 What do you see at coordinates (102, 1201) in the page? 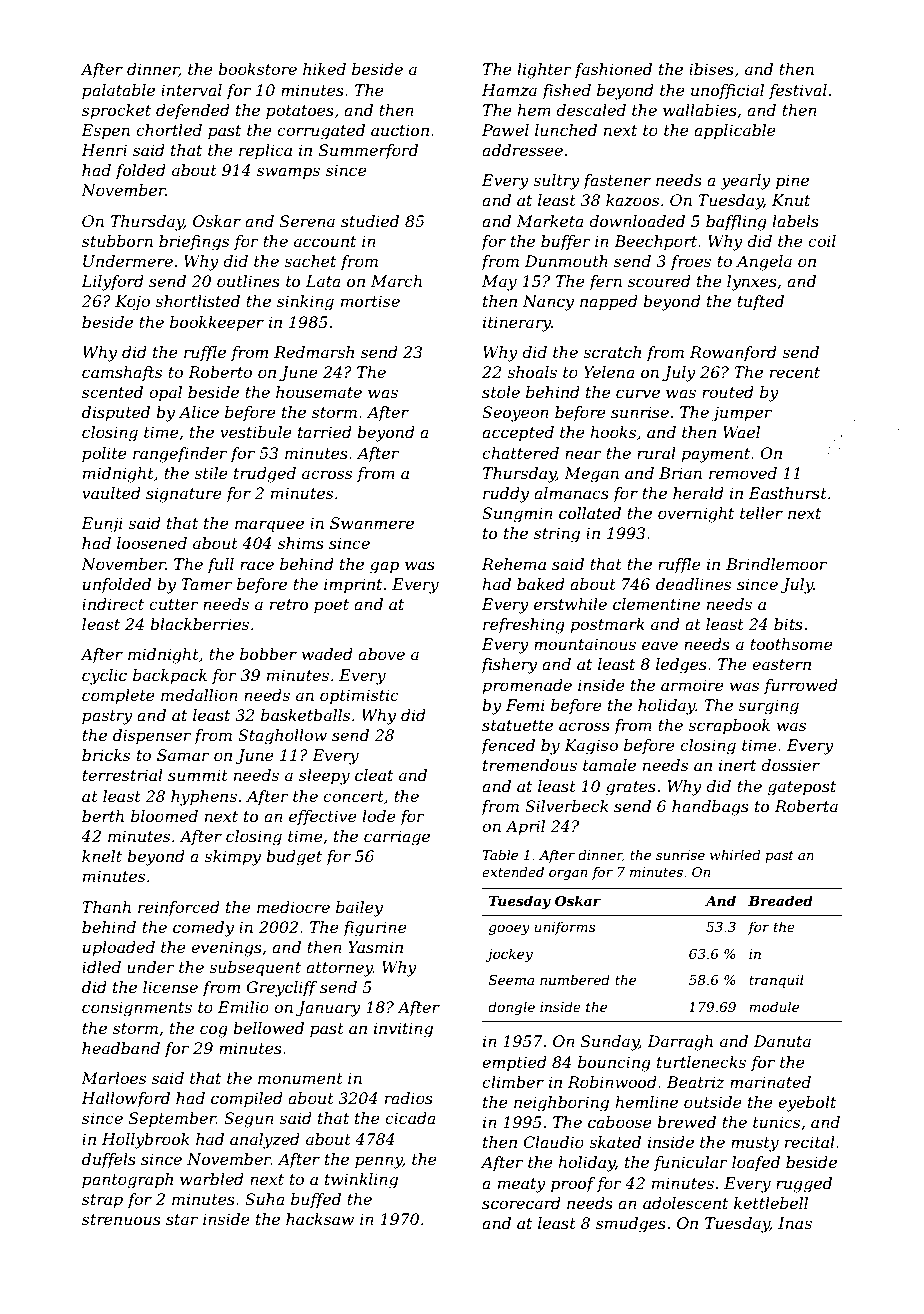
I see `strap` at bounding box center [102, 1201].
